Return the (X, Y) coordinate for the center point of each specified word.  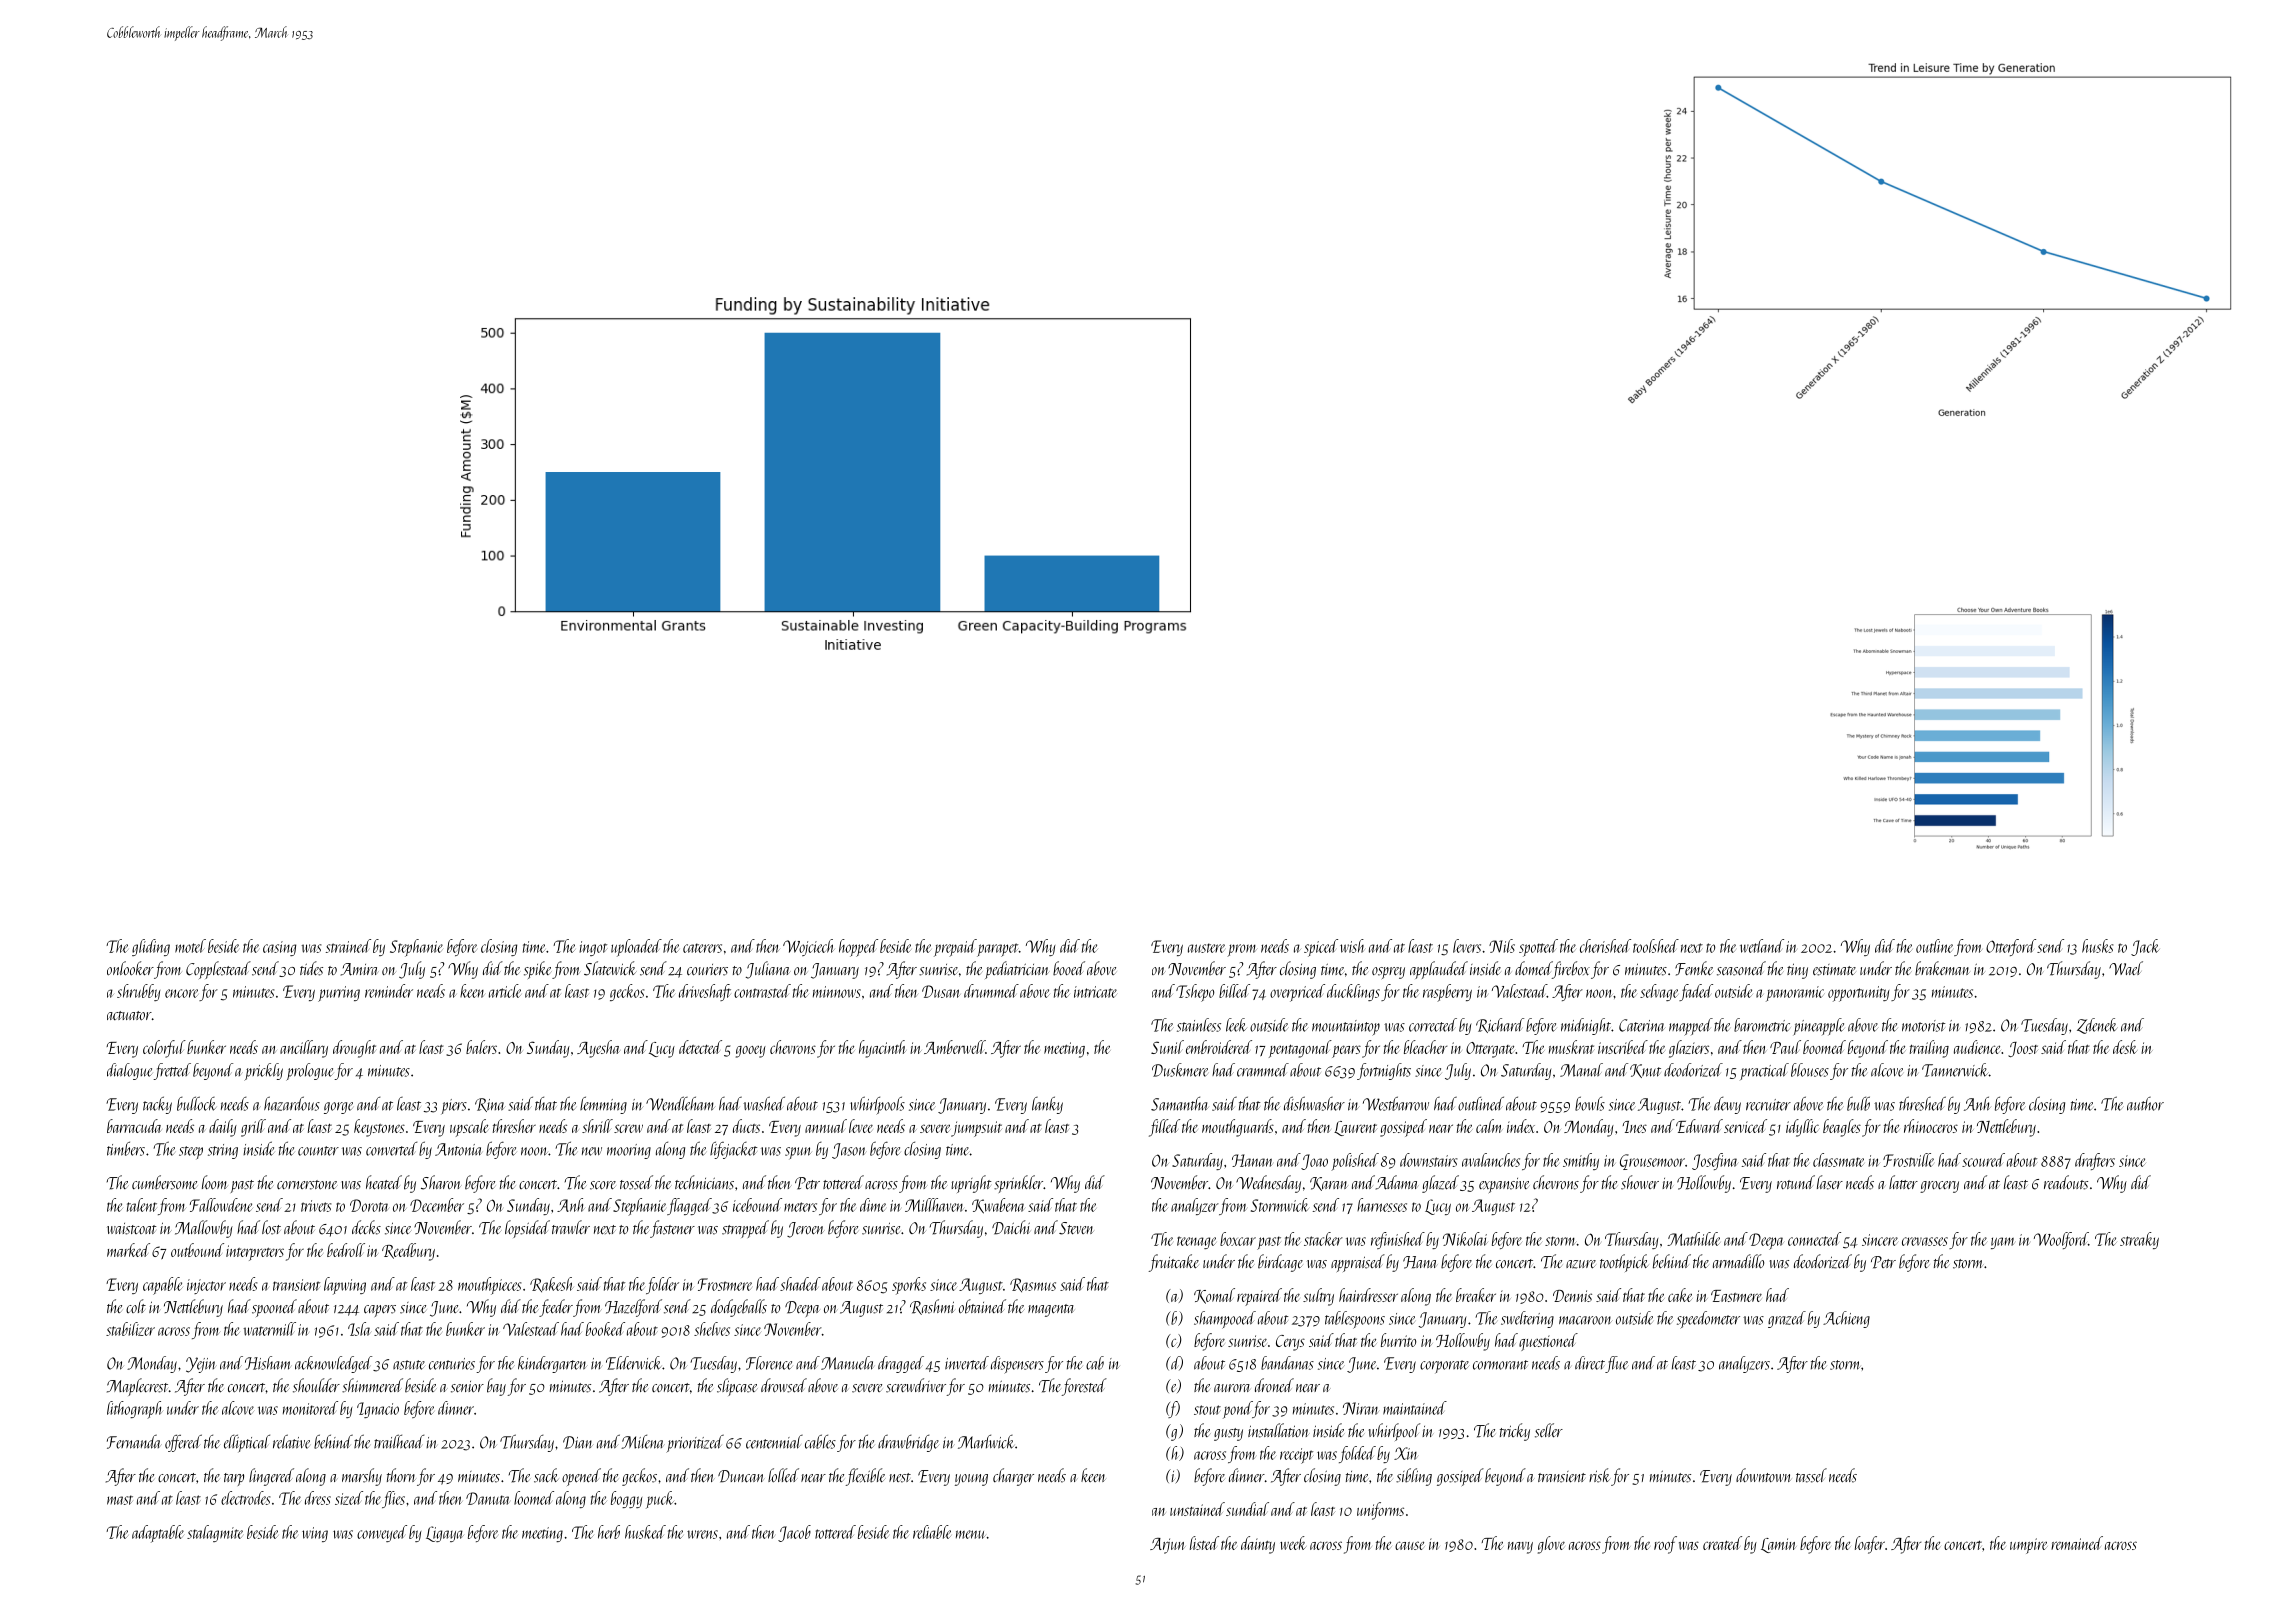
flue (1617, 1364)
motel (190, 946)
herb (609, 1532)
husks (2097, 946)
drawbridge (908, 1443)
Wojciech (809, 947)
